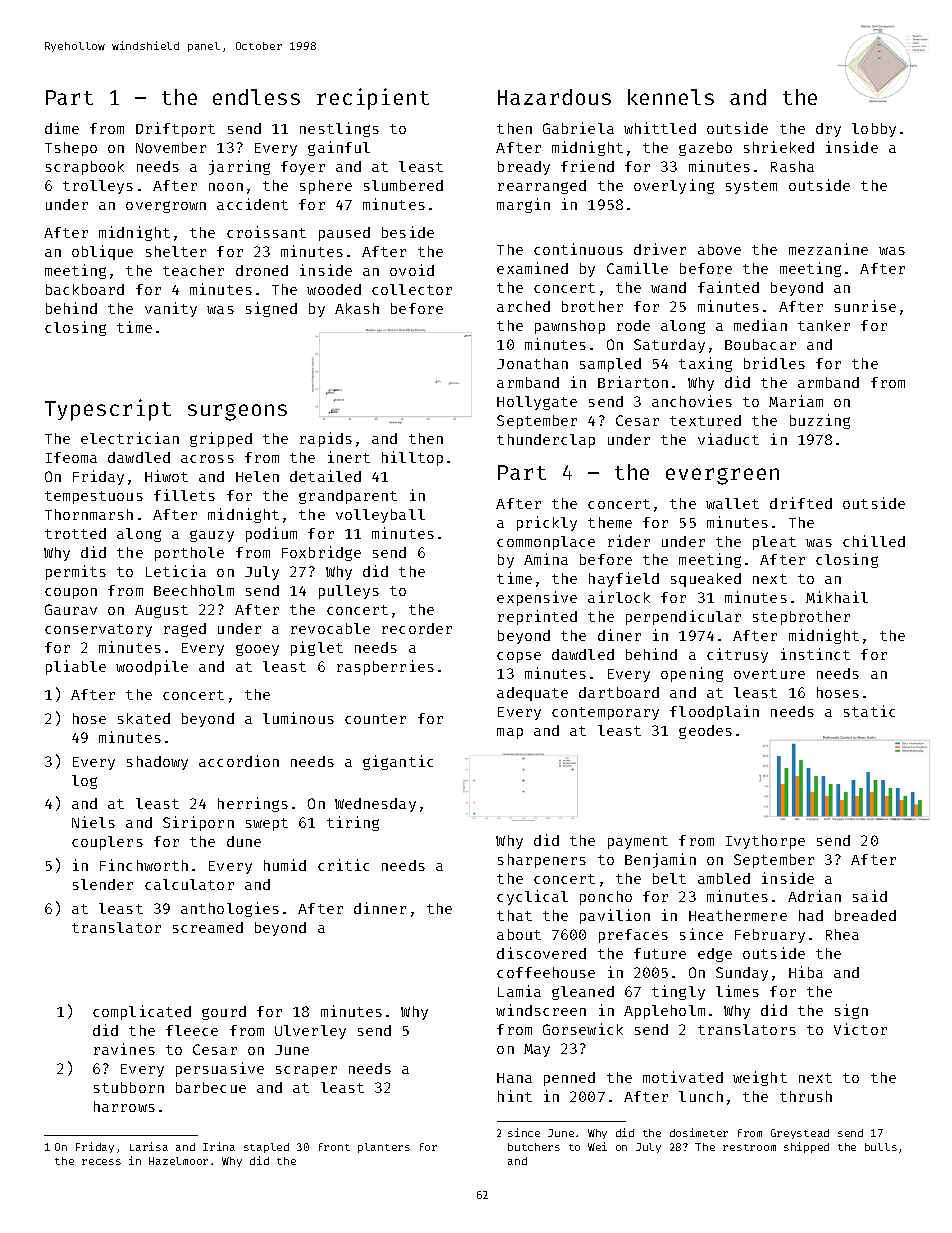 The height and width of the screenshot is (1233, 952). I want to click on windscreen, so click(541, 1010).
